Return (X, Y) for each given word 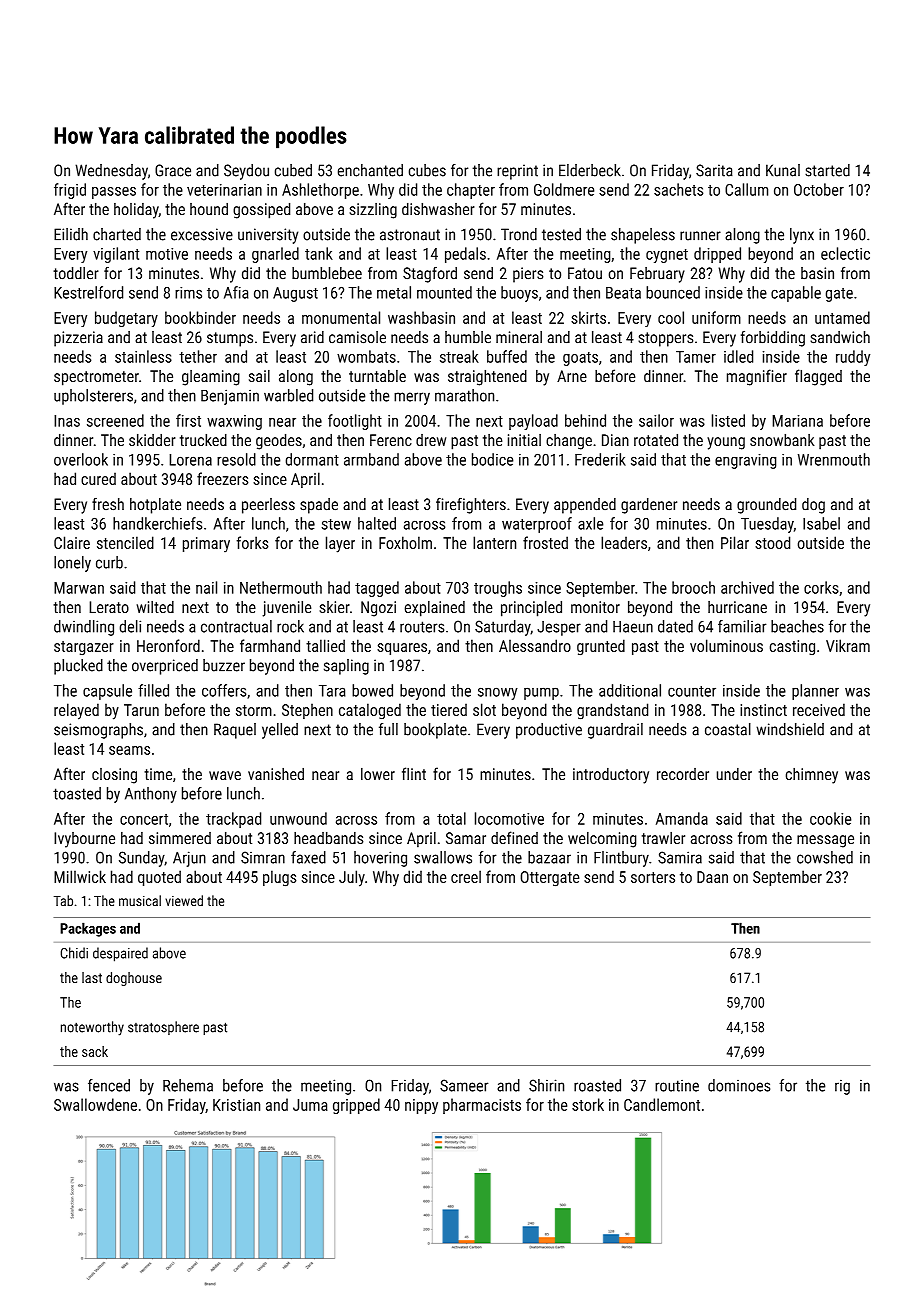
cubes (427, 170)
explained (435, 609)
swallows (443, 857)
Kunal (783, 170)
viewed (184, 900)
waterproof (537, 525)
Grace (173, 170)
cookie (830, 818)
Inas (67, 421)
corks (821, 587)
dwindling (84, 628)
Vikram (848, 645)
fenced (109, 1085)
